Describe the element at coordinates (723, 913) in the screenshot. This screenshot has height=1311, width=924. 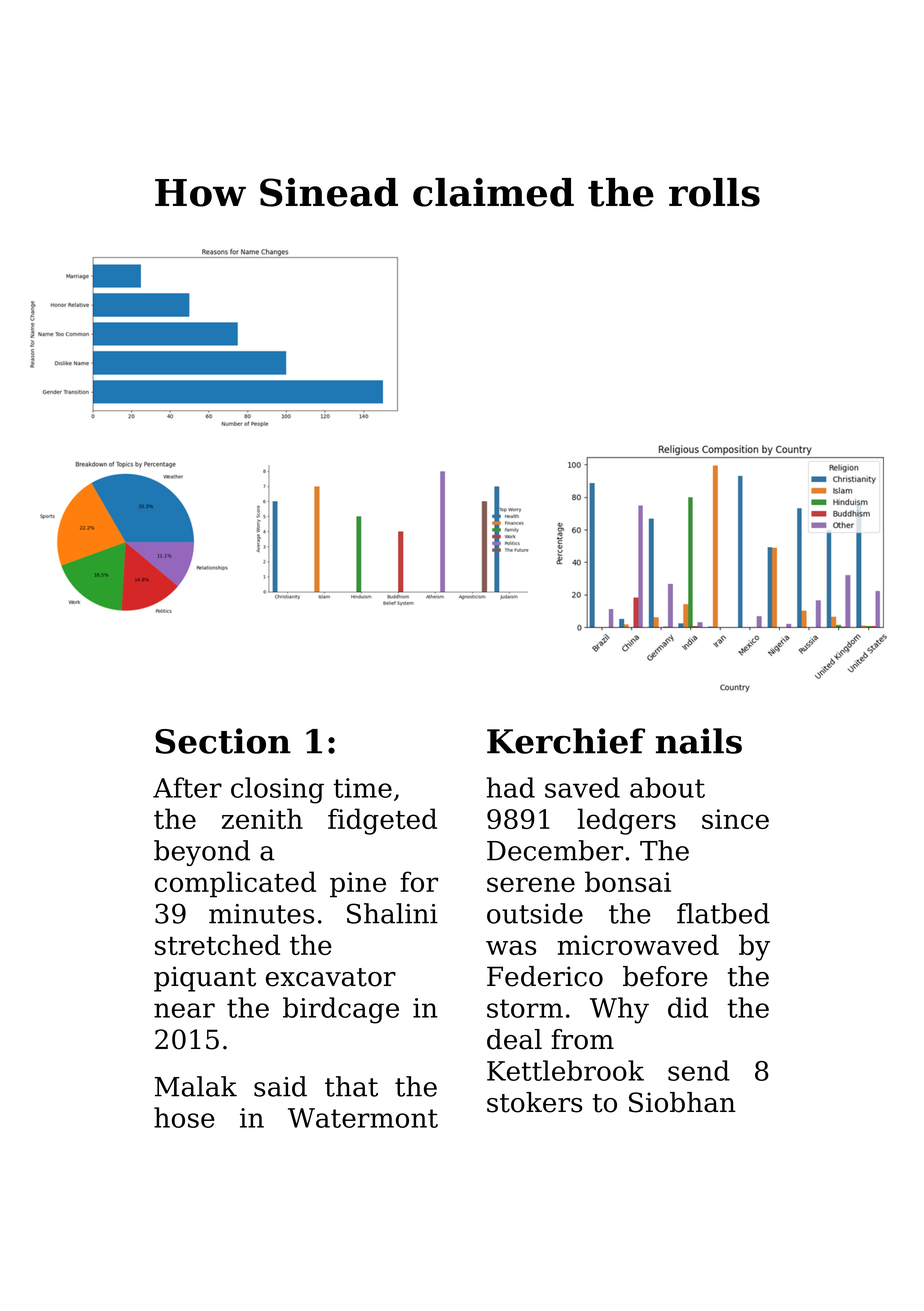
I see `flatbed` at that location.
